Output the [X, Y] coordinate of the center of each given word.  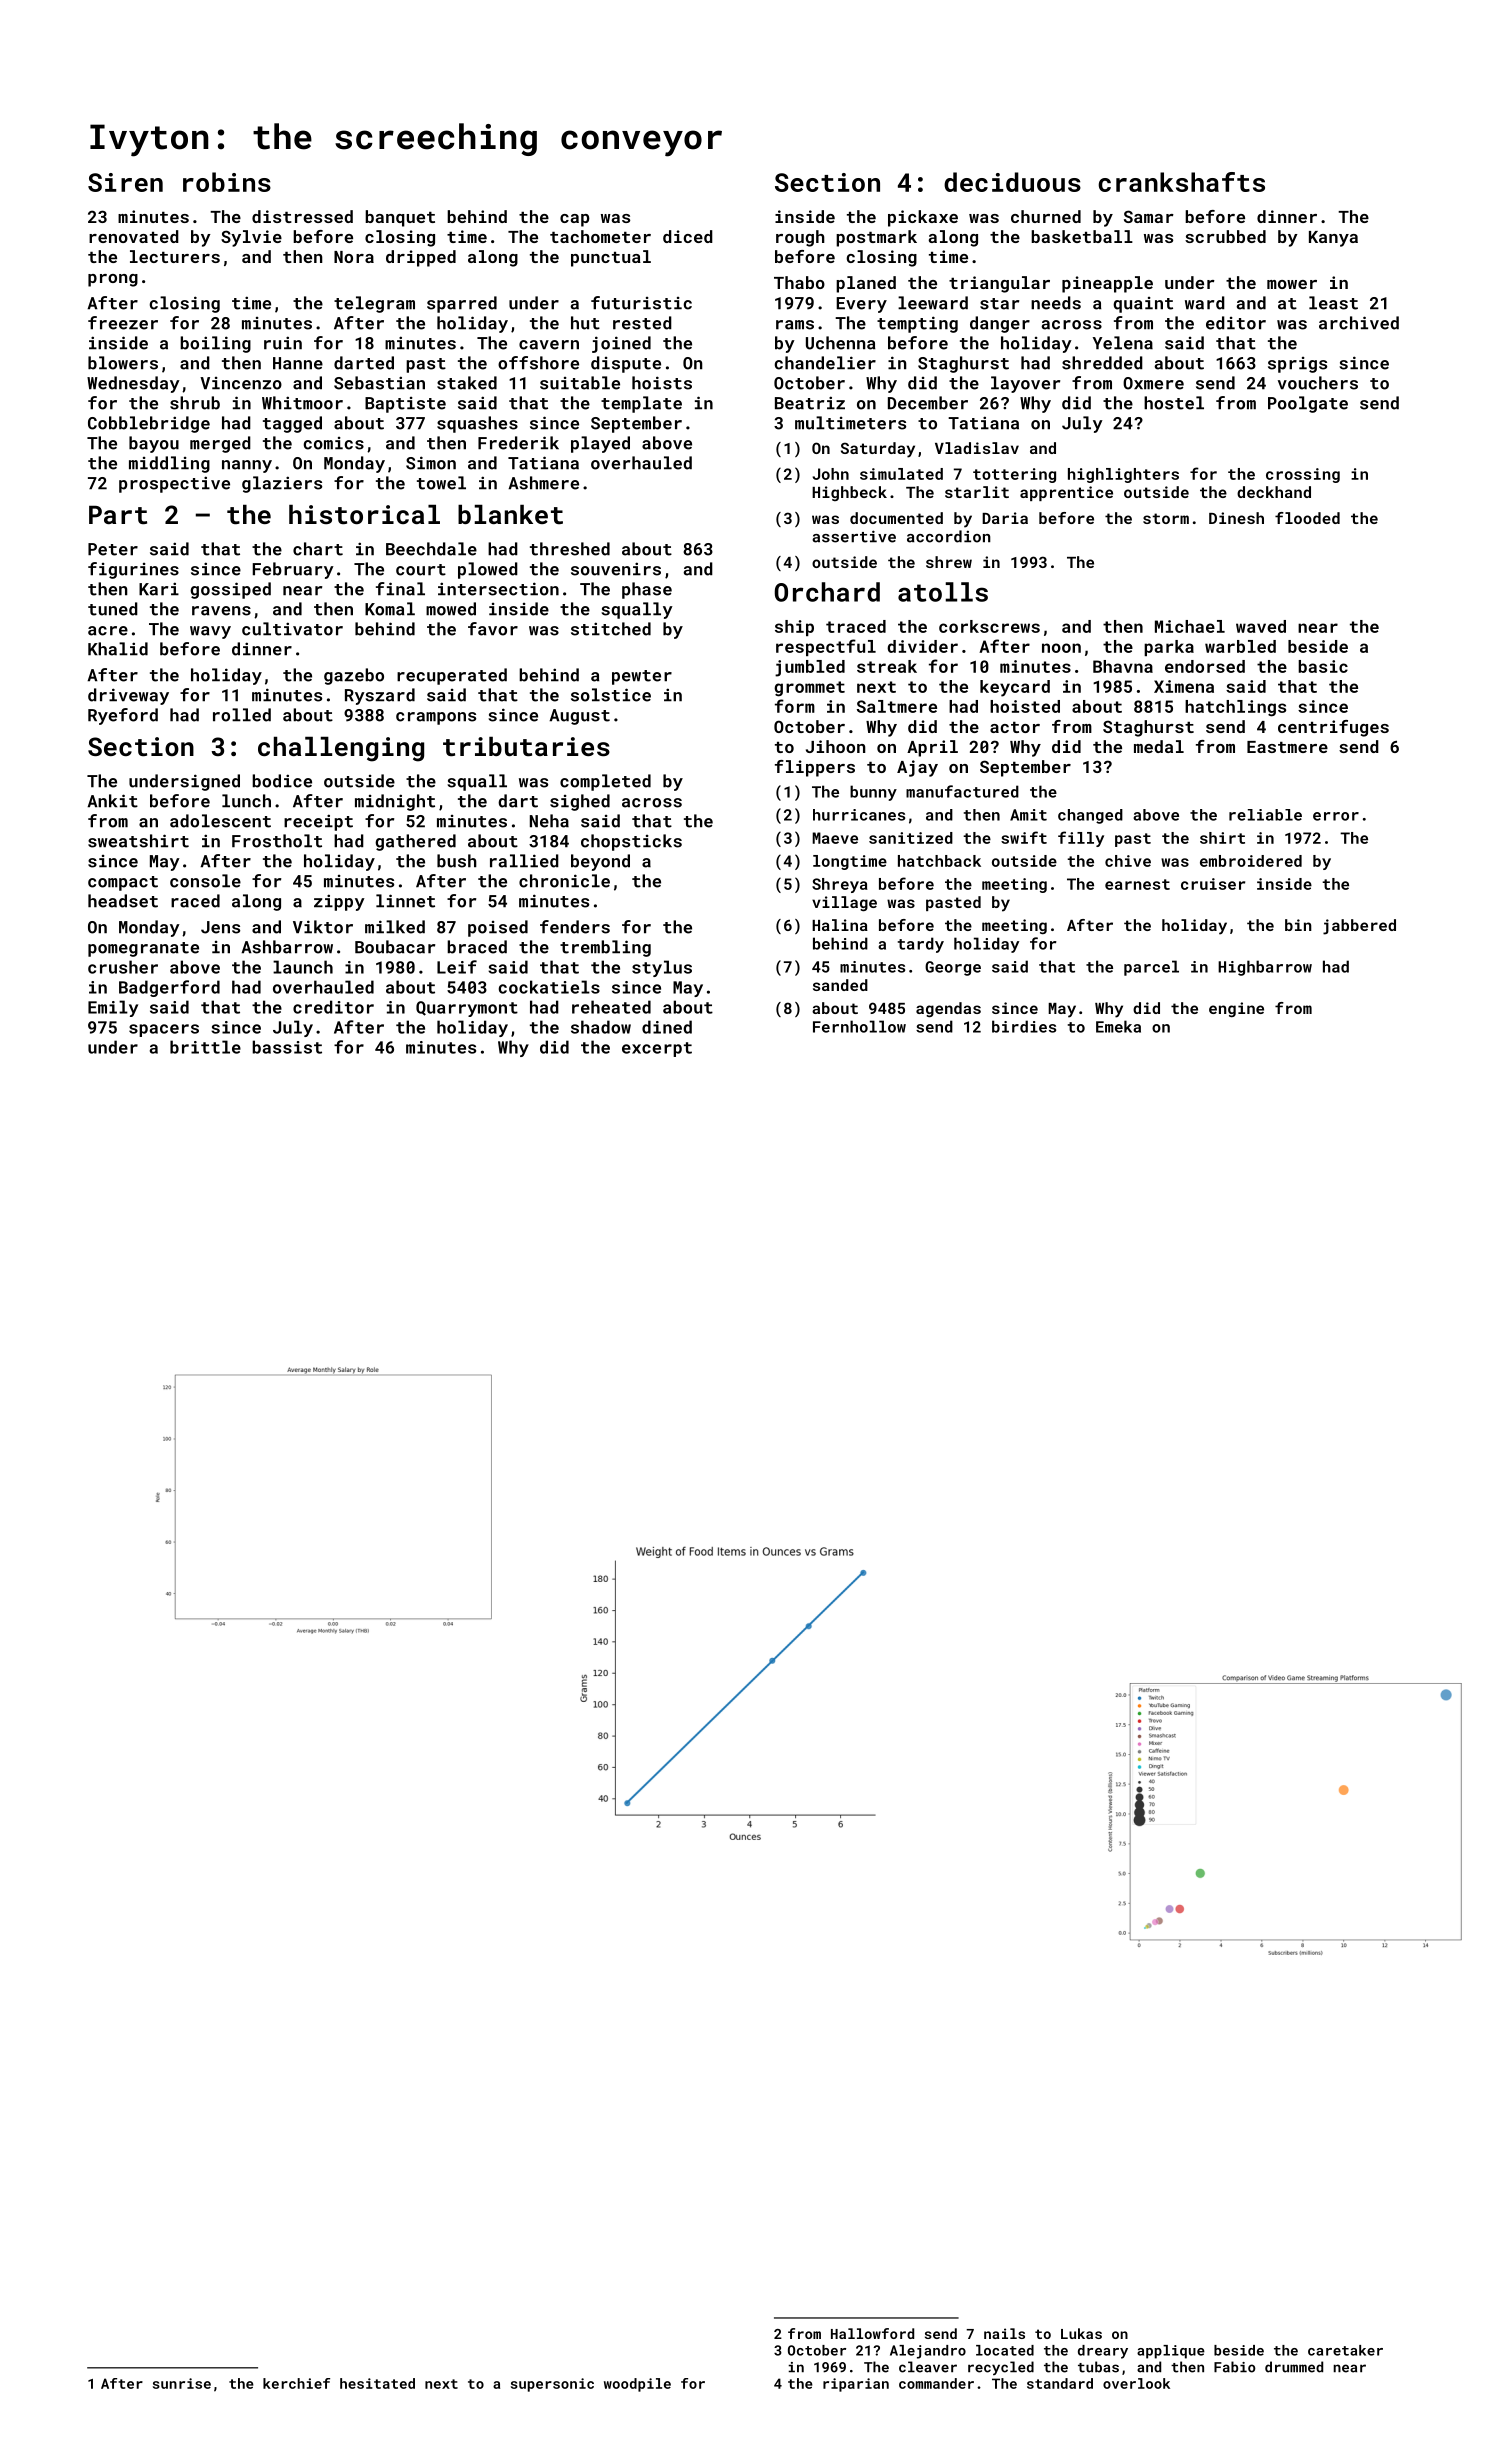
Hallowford [872, 2333]
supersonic [552, 2385]
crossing [1303, 475]
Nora [354, 257]
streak [887, 666]
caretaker [1345, 2350]
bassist [287, 1047]
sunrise [182, 2383]
